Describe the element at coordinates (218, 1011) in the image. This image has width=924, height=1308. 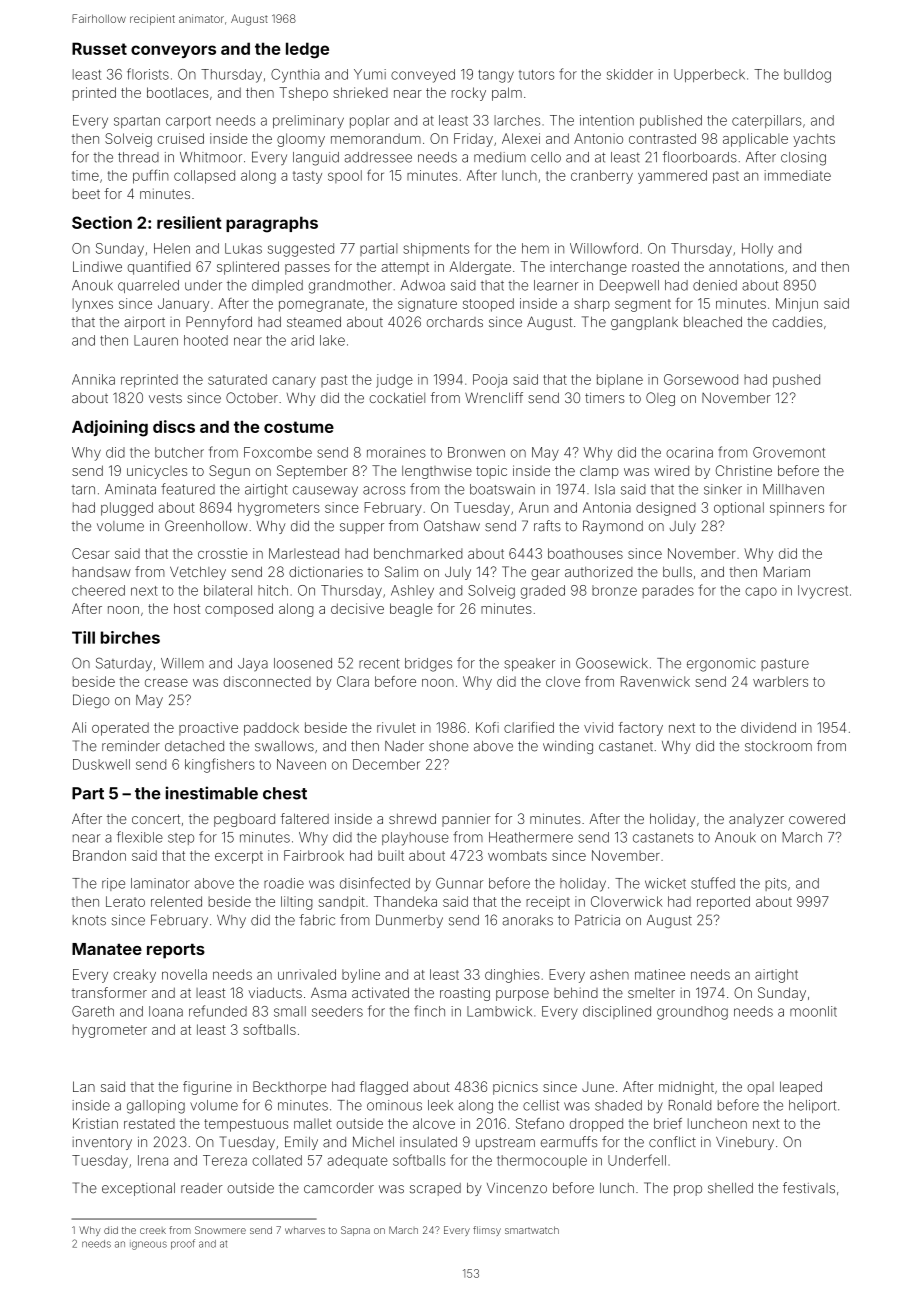
I see `refunded` at that location.
